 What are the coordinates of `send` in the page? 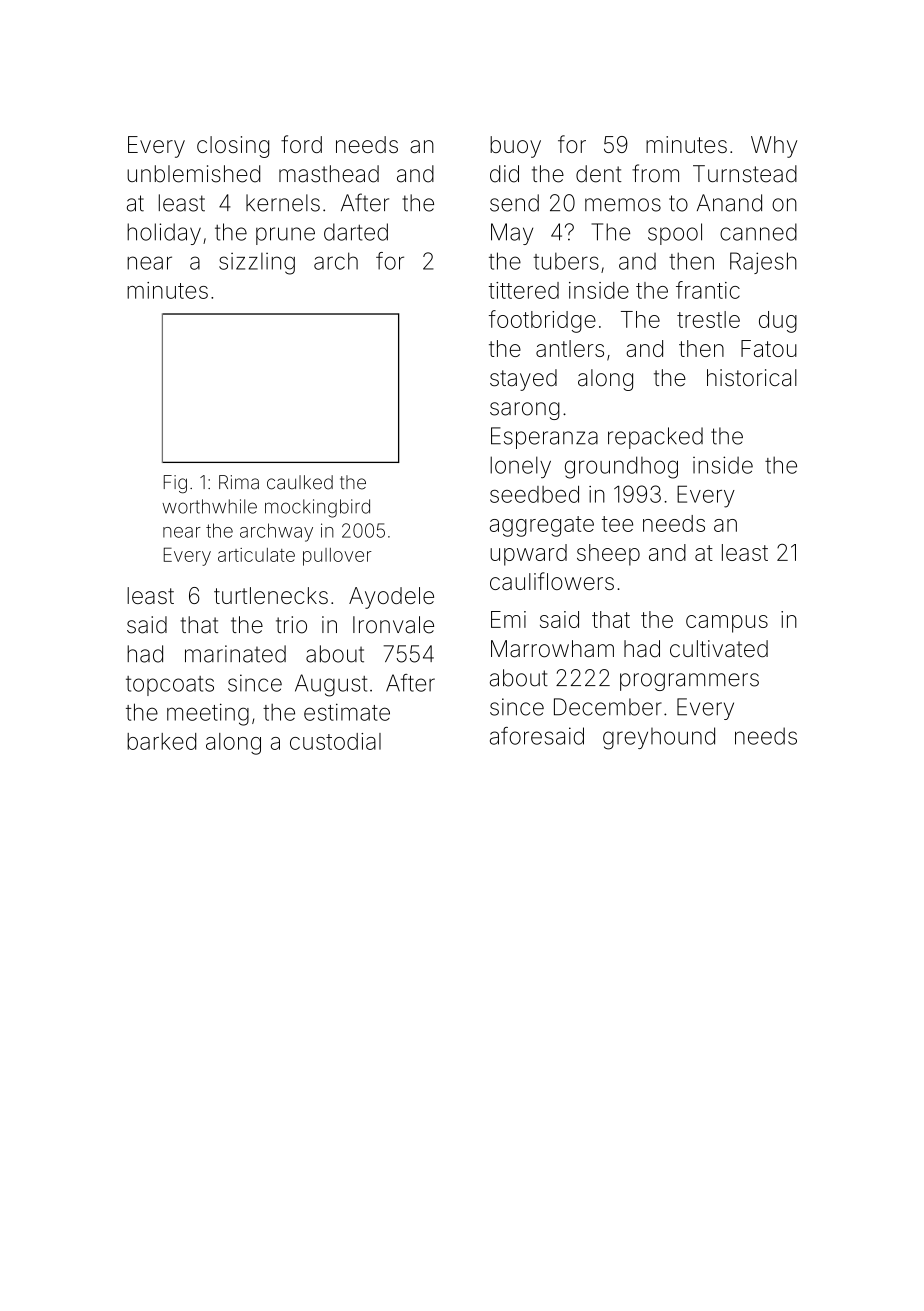 It's located at (514, 203).
